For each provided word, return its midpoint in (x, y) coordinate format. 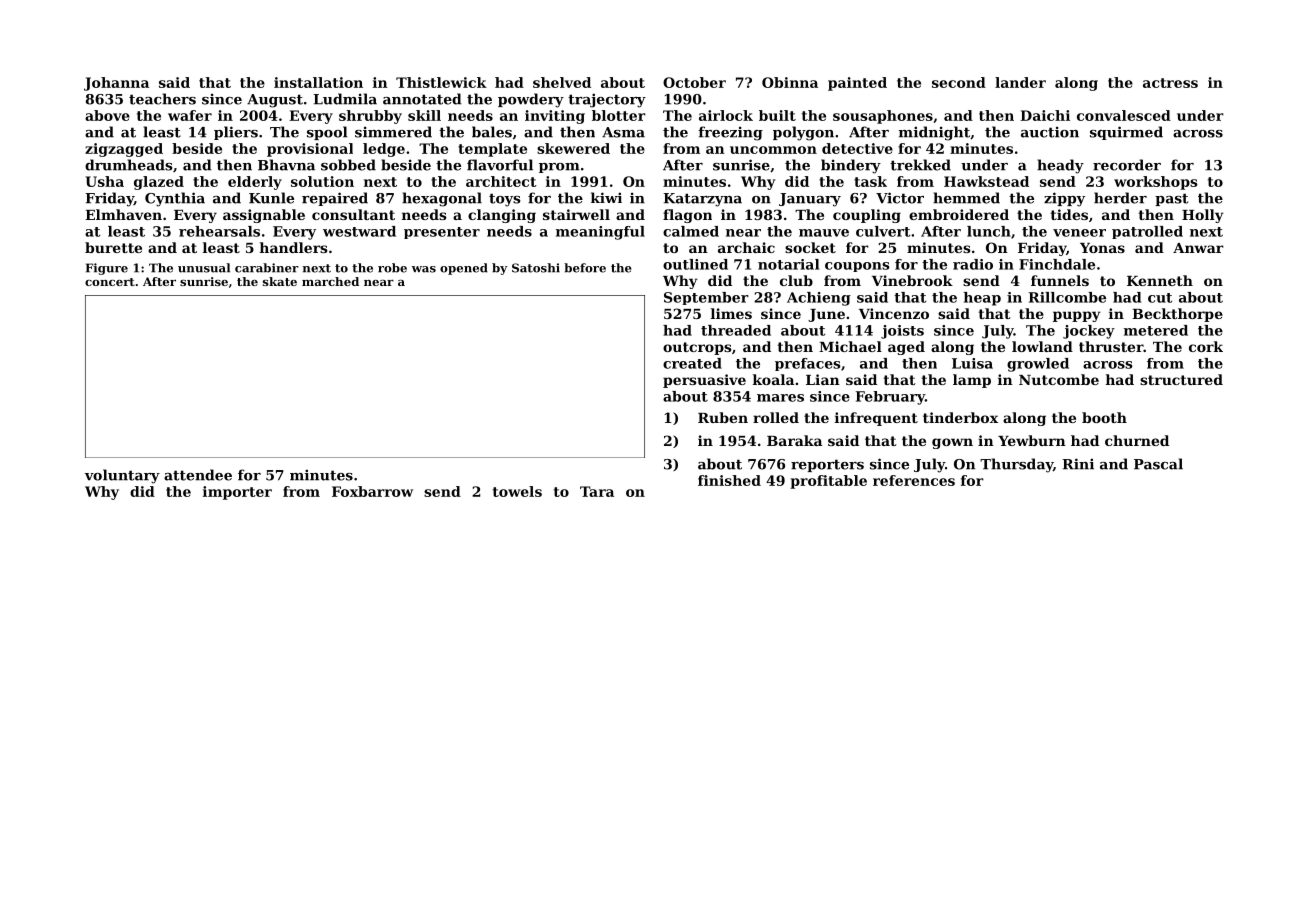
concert (110, 282)
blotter (619, 115)
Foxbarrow (372, 491)
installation (318, 82)
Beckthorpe (1177, 315)
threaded (736, 330)
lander (1020, 82)
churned (1137, 440)
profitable (828, 482)
